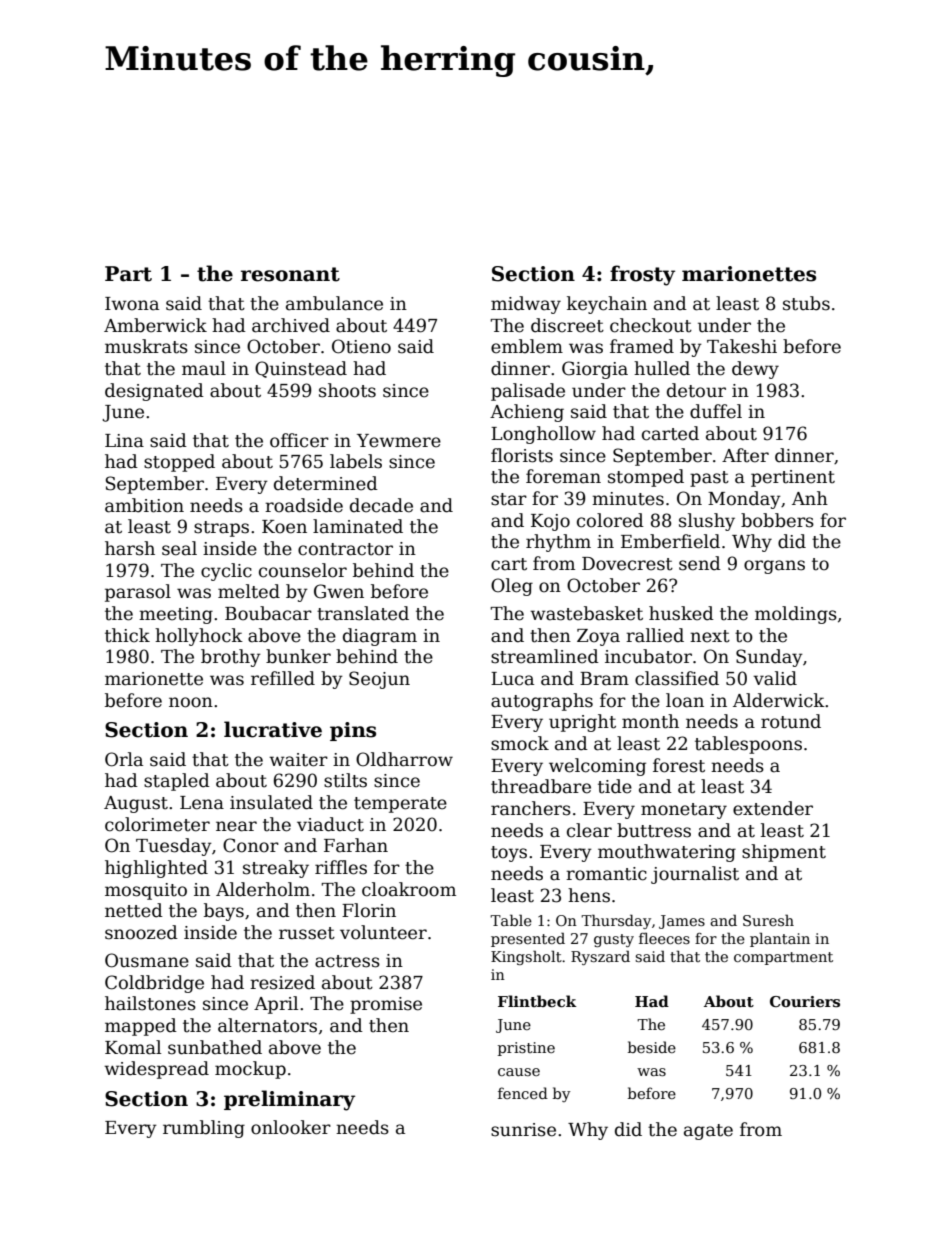 Image resolution: width=952 pixels, height=1233 pixels. What do you see at coordinates (595, 370) in the screenshot?
I see `Giorgia` at bounding box center [595, 370].
